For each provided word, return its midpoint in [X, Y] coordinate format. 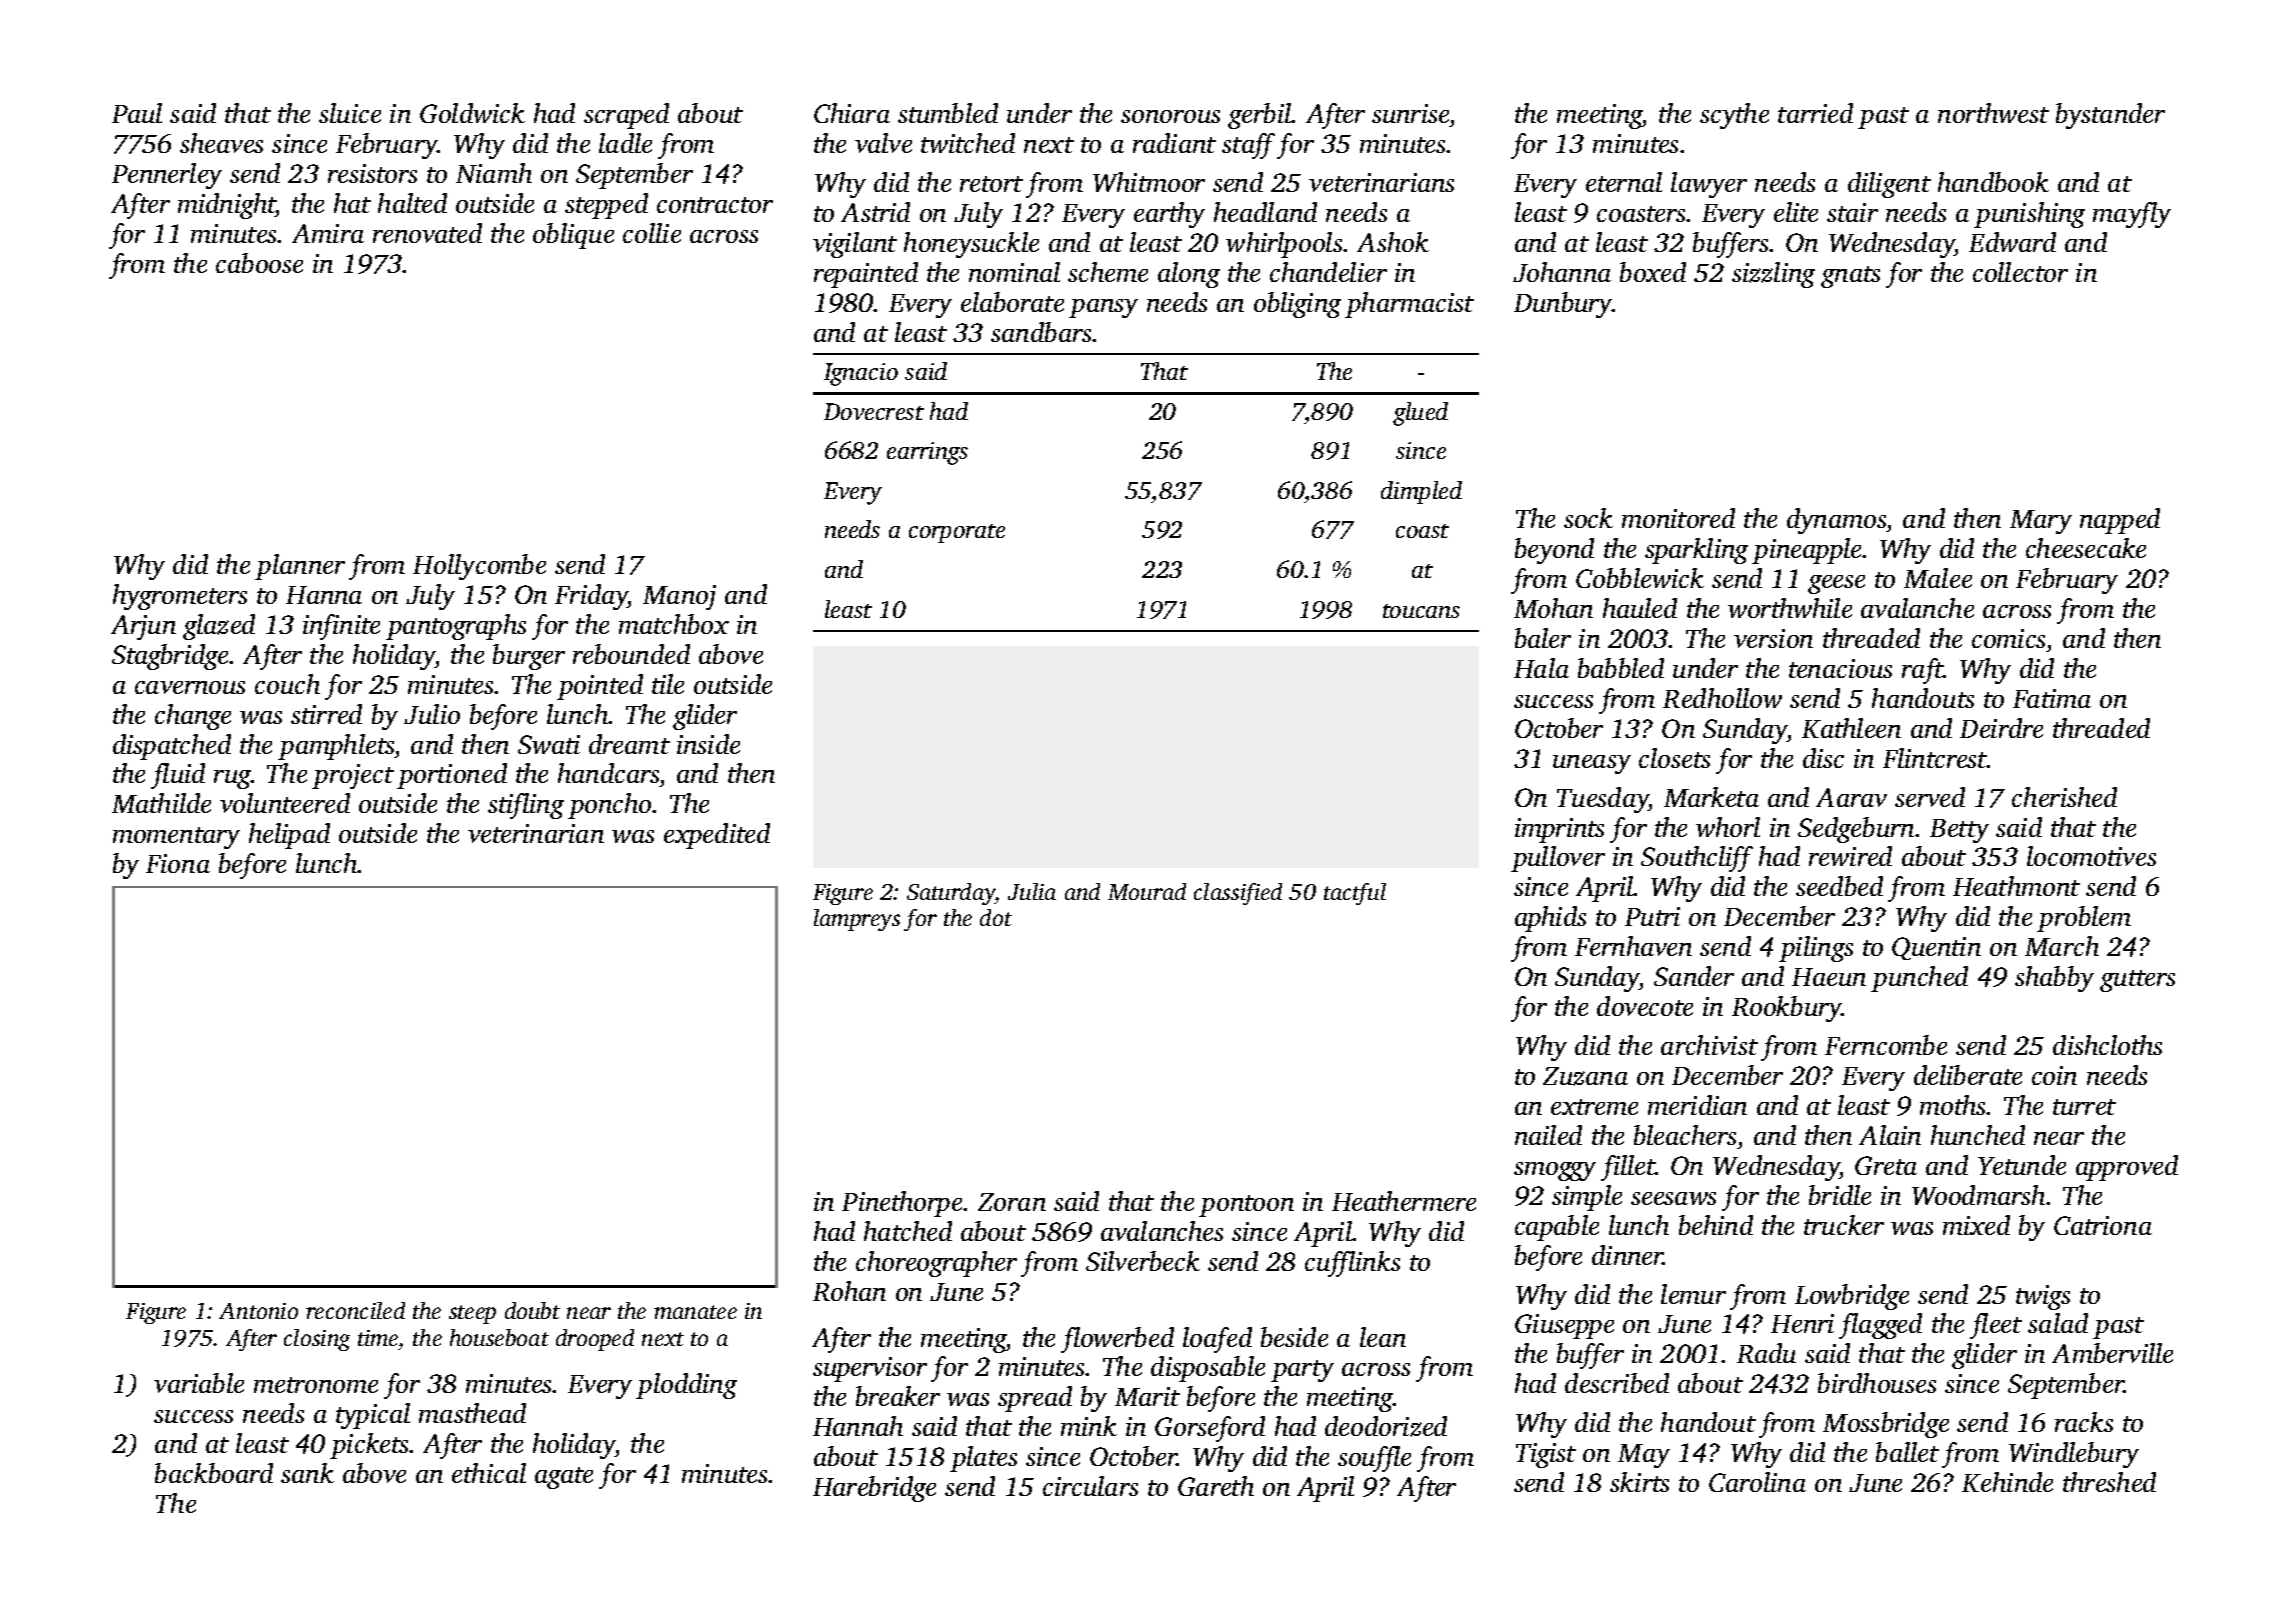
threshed [2109, 1482]
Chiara [852, 113]
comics [2008, 638]
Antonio [258, 1311]
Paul [137, 113]
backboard [214, 1473]
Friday [591, 597]
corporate [957, 533]
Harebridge [874, 1489]
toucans [1421, 611]
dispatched [172, 747]
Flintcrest [1935, 758]
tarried [1815, 113]
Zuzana [1585, 1076]
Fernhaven [1633, 946]
